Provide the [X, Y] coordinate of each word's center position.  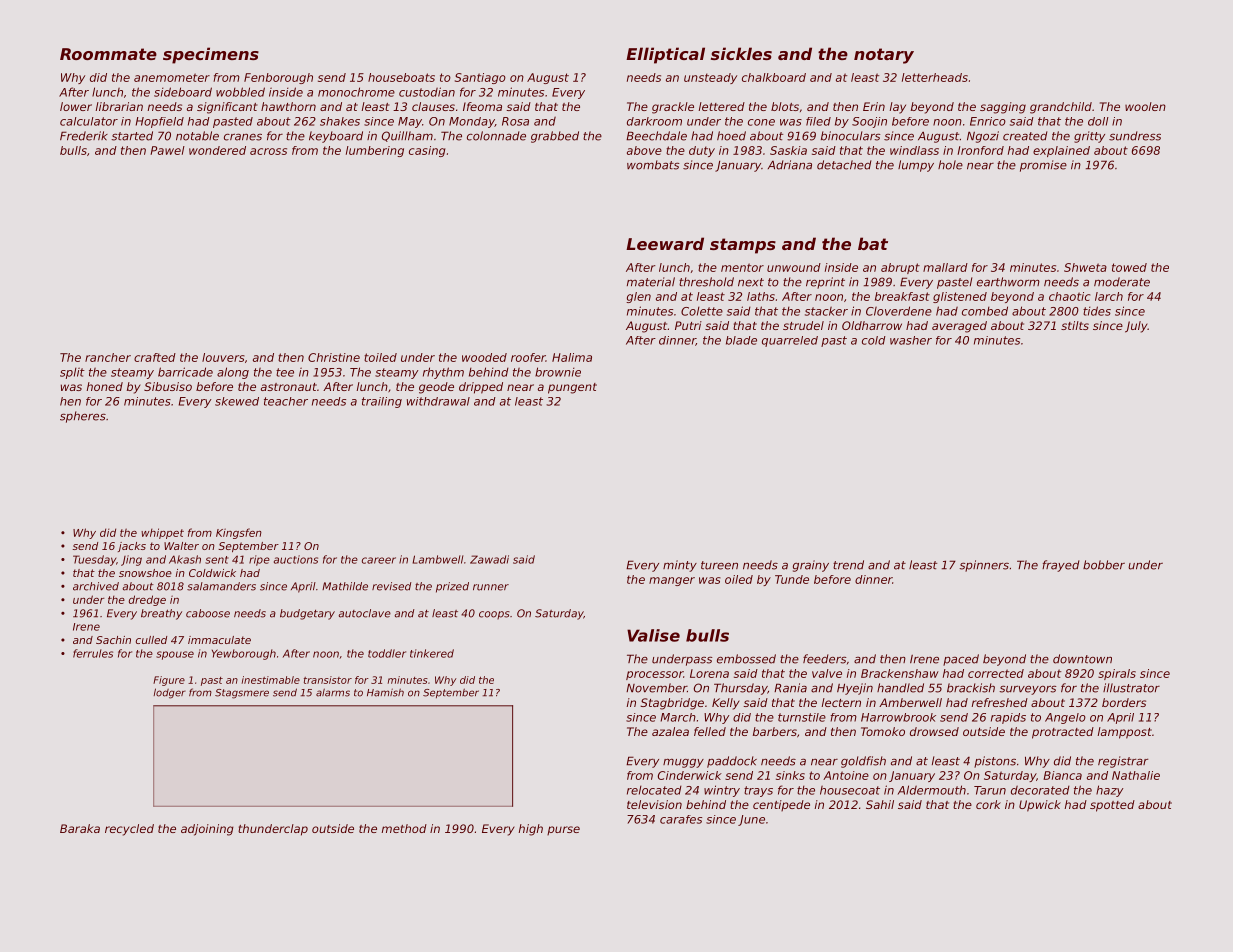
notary [884, 56]
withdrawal [438, 401]
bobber [1104, 565]
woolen [1145, 106]
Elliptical [665, 55]
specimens [211, 55]
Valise [653, 635]
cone [761, 122]
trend [848, 565]
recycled [129, 830]
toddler [387, 653]
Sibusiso [168, 386]
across [268, 151]
